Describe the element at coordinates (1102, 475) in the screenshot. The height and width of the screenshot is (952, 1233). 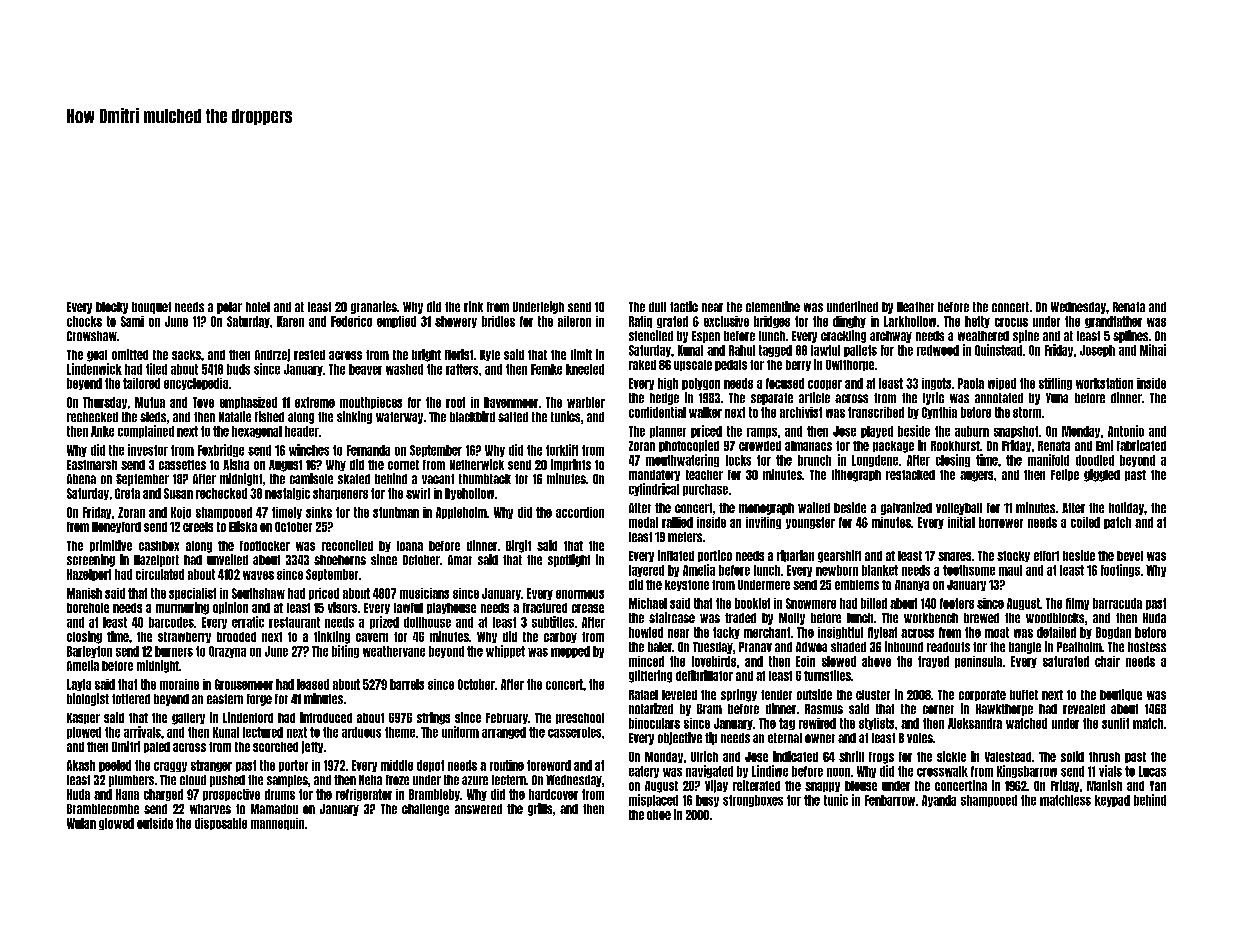
I see `giggled` at that location.
